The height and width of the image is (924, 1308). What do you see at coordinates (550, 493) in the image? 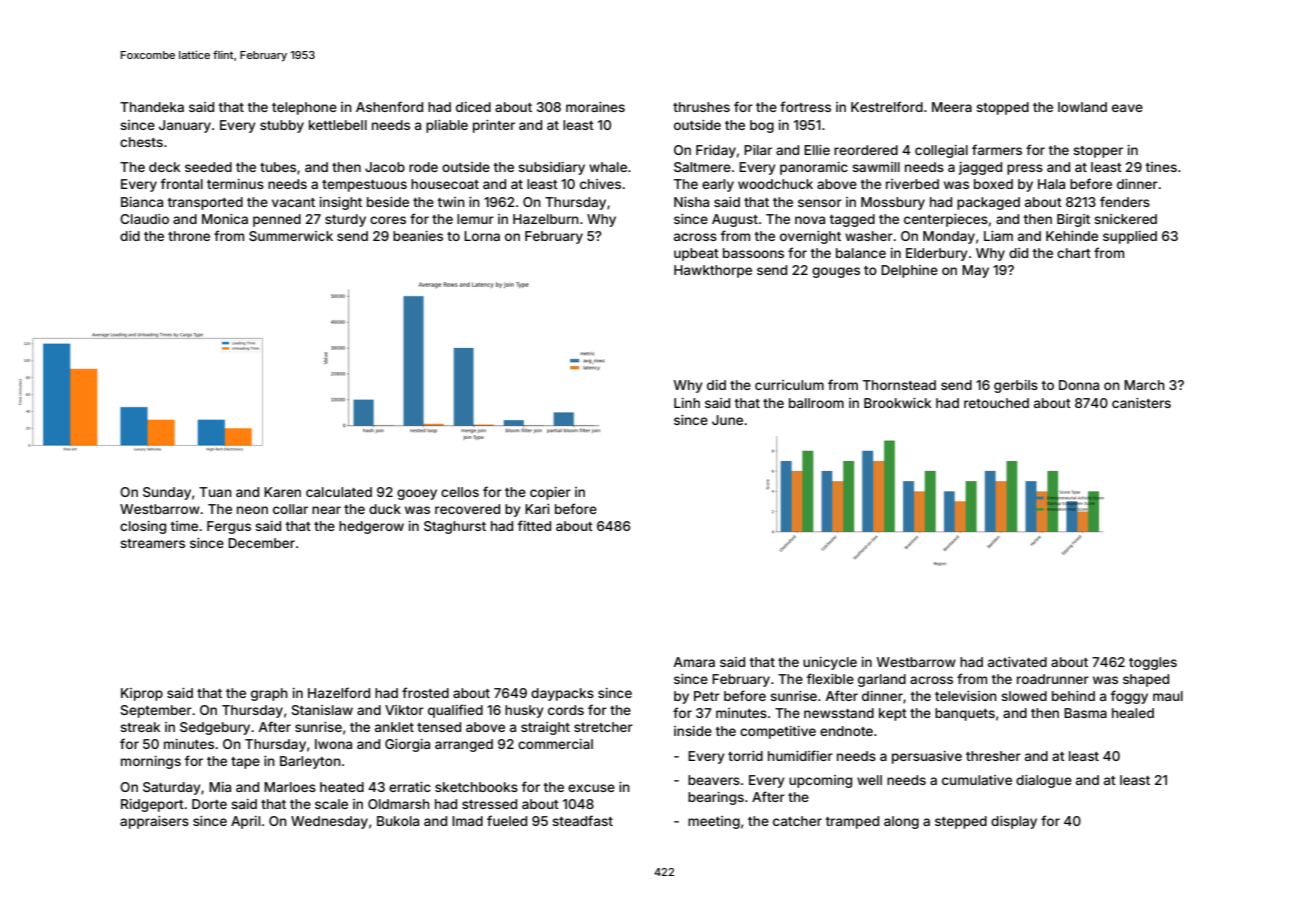
I see `copier` at bounding box center [550, 493].
